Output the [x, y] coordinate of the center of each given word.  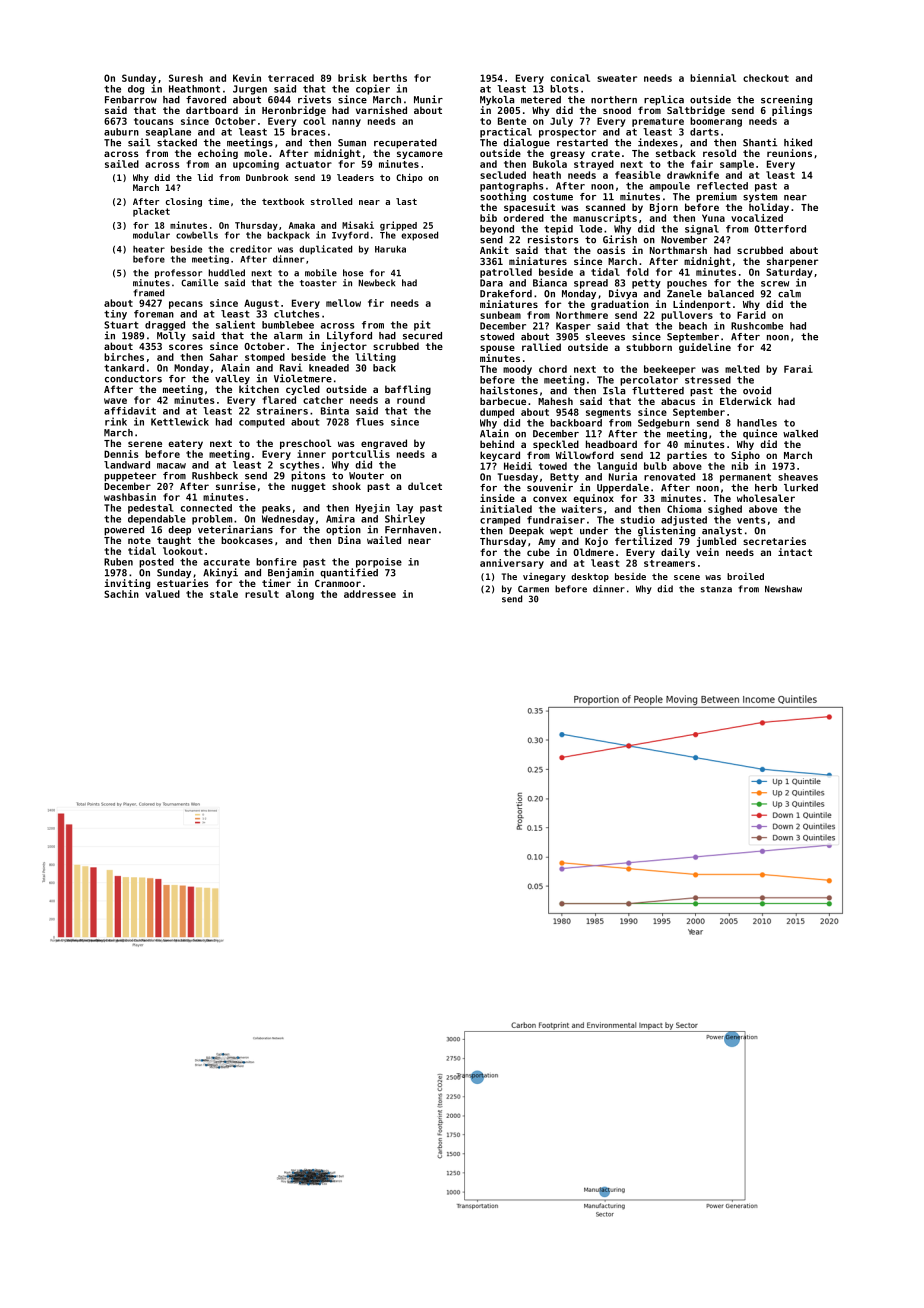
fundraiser [556, 520]
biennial [713, 78]
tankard [124, 368]
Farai [798, 369]
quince [760, 434]
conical [570, 78]
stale [224, 594]
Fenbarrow [131, 100]
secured [422, 336]
